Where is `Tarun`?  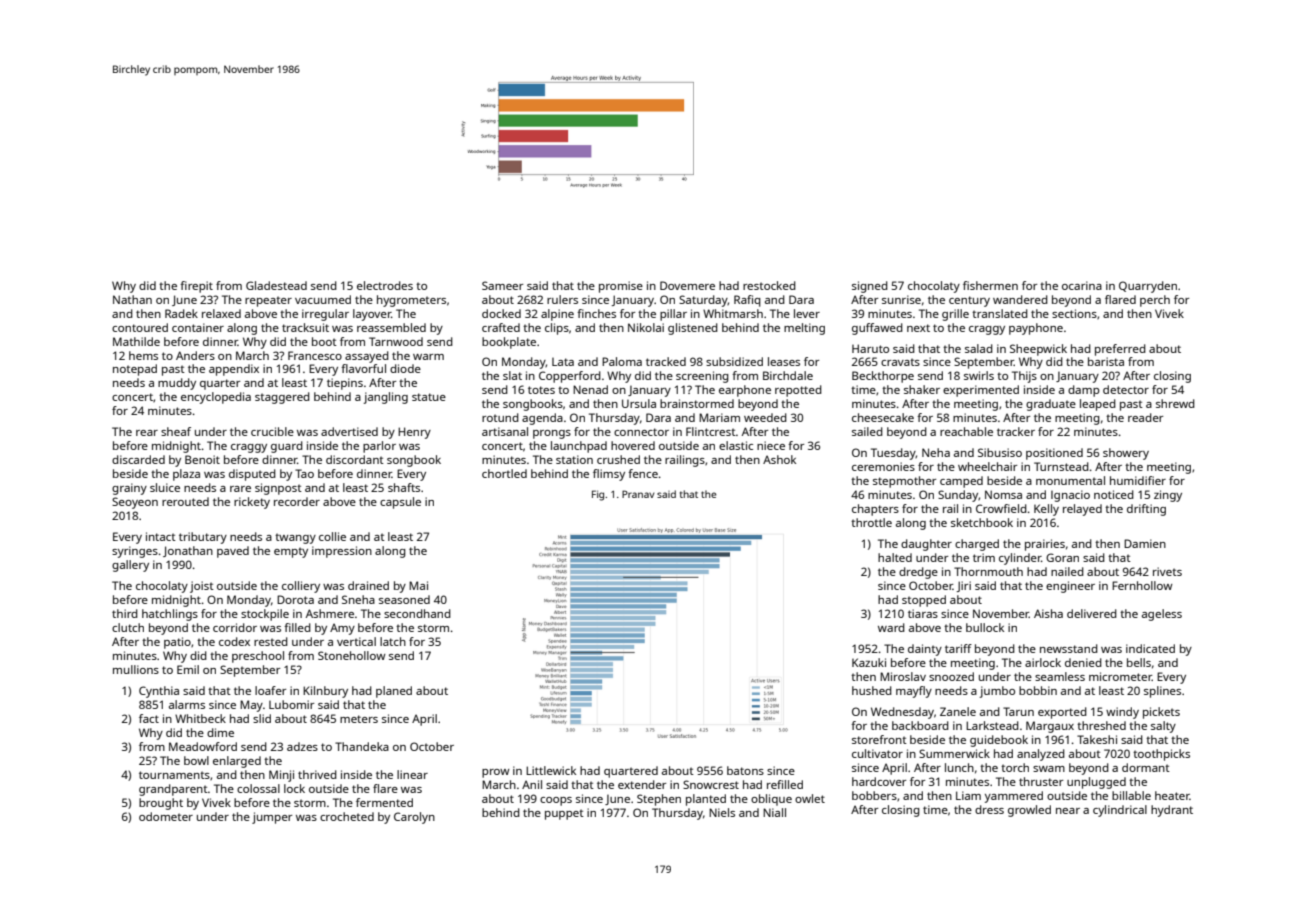 Tarun is located at coordinates (1018, 711).
